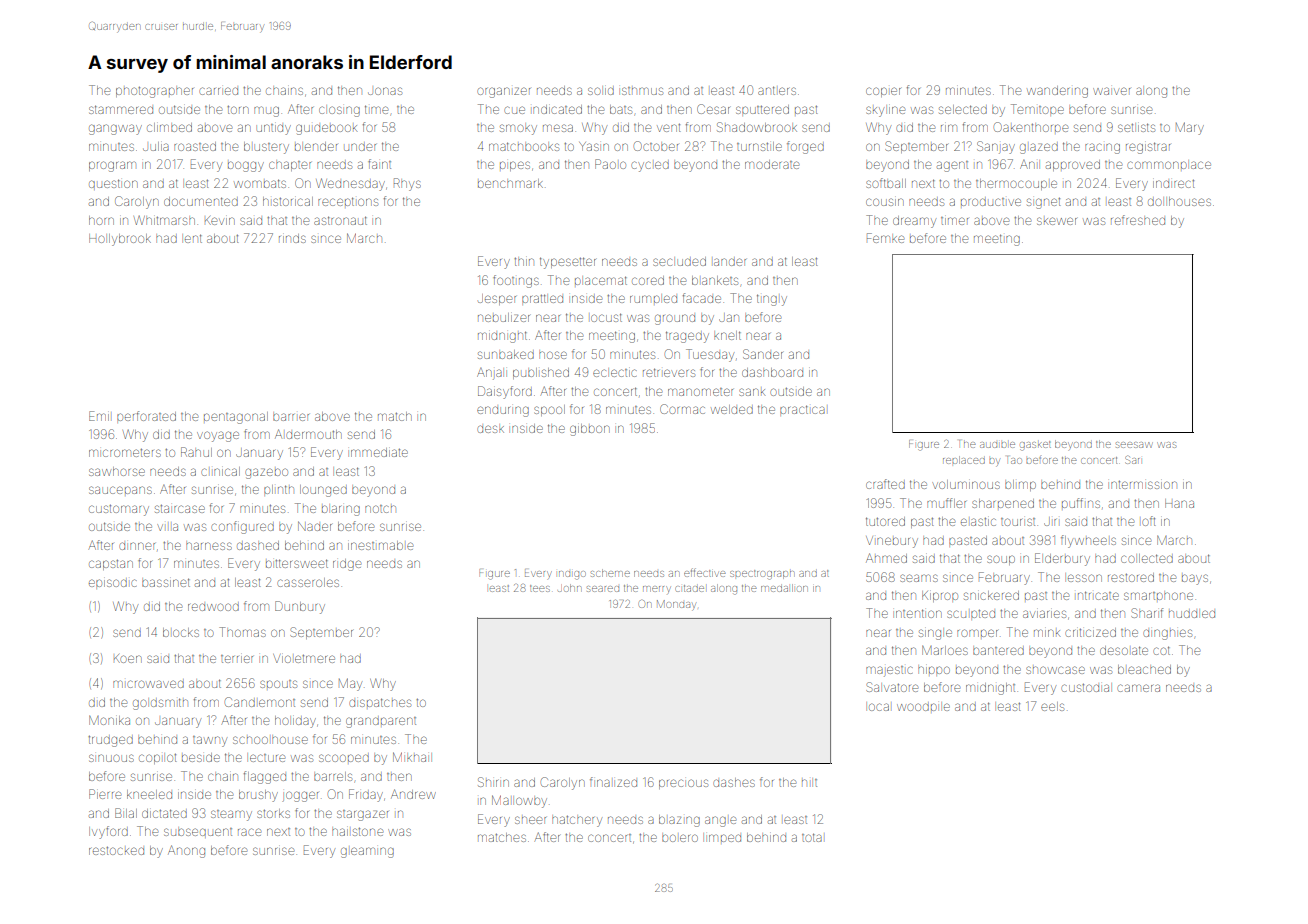 The width and height of the screenshot is (1308, 924). I want to click on Koen, so click(128, 658).
